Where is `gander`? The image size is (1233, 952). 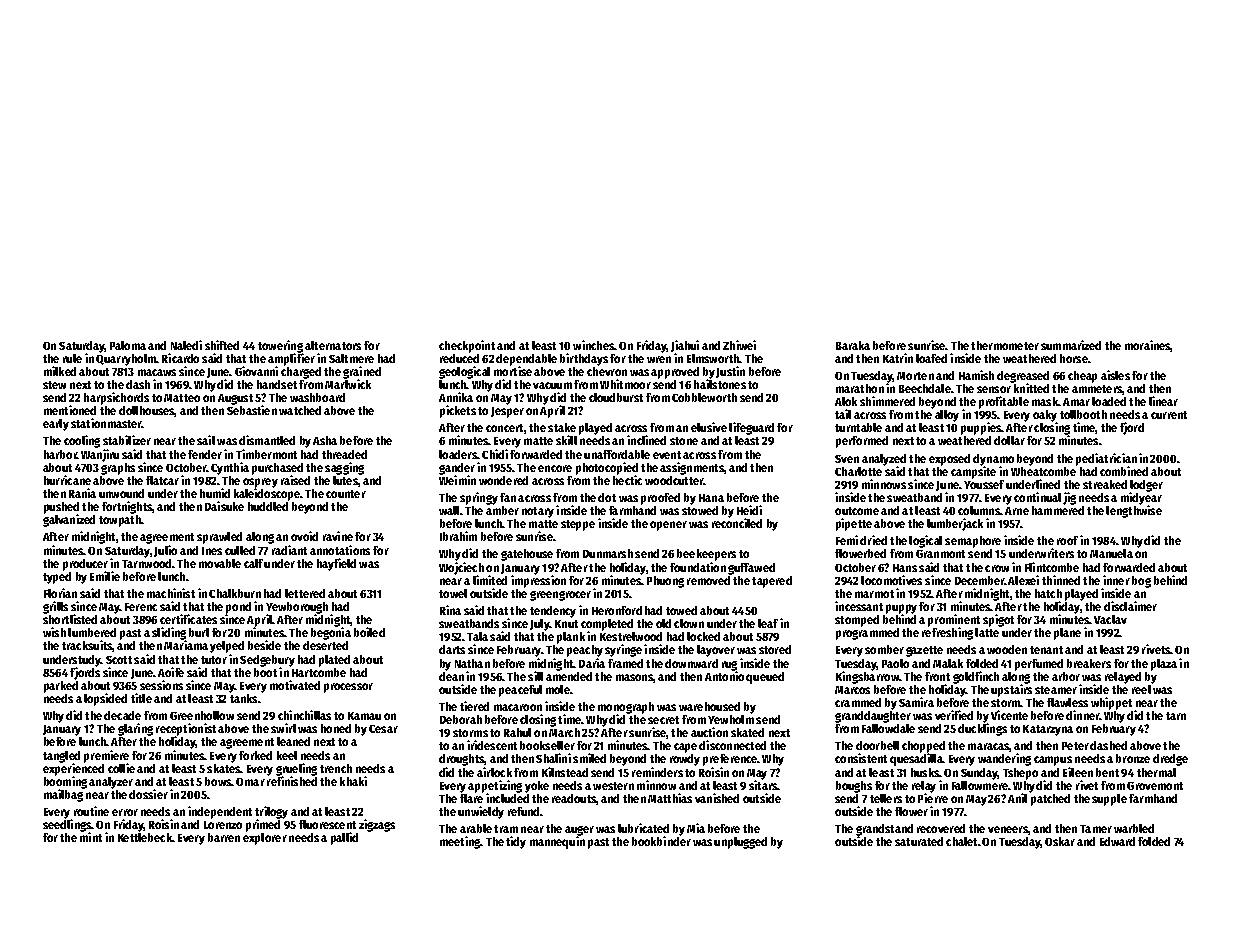
gander is located at coordinates (457, 469).
